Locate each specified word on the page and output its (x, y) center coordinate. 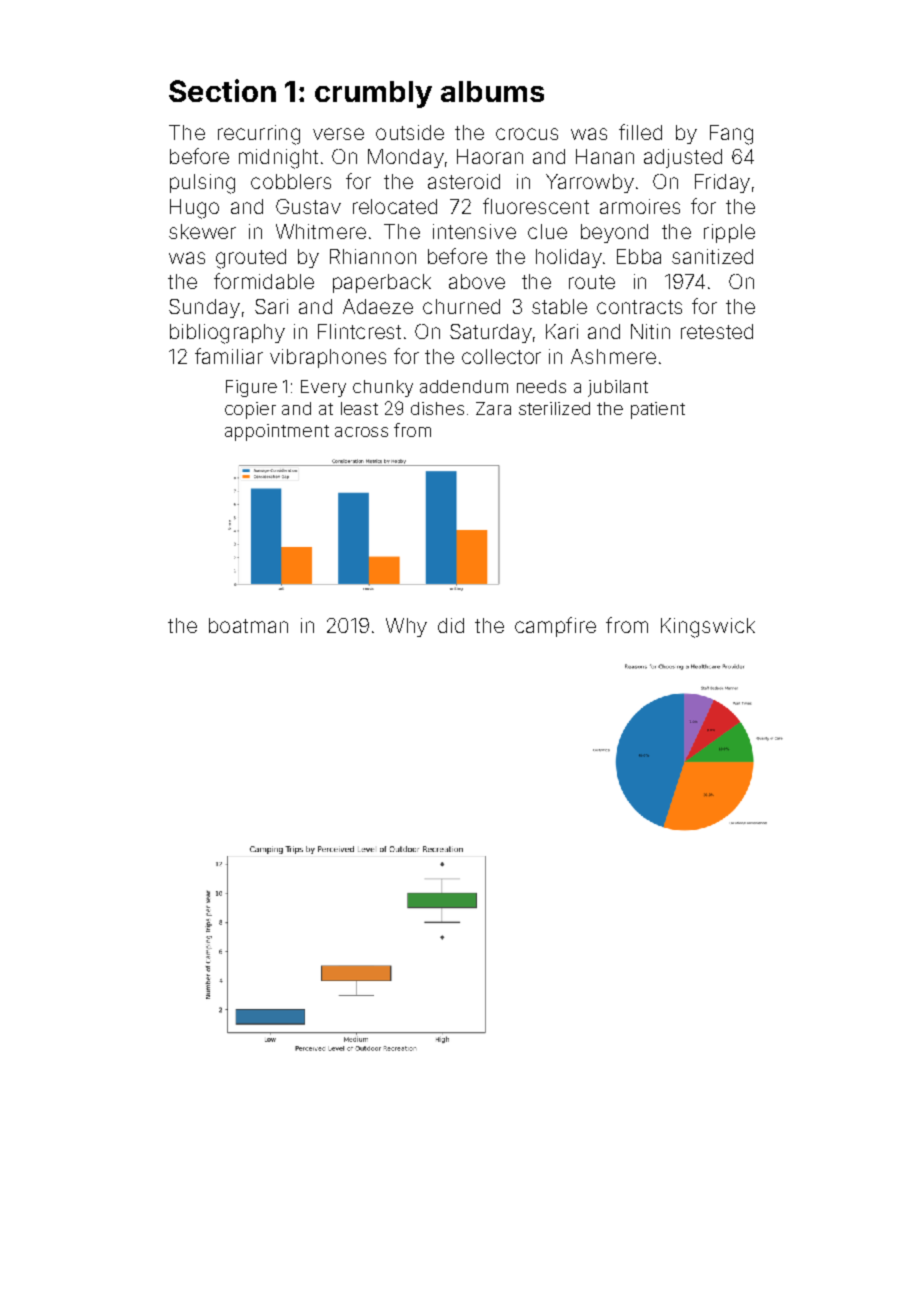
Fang (731, 135)
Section (222, 90)
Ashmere (613, 356)
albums (492, 91)
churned (461, 306)
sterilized (554, 408)
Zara (493, 408)
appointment (277, 432)
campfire (555, 627)
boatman (248, 625)
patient (658, 410)
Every (323, 388)
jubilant (618, 388)
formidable (264, 281)
